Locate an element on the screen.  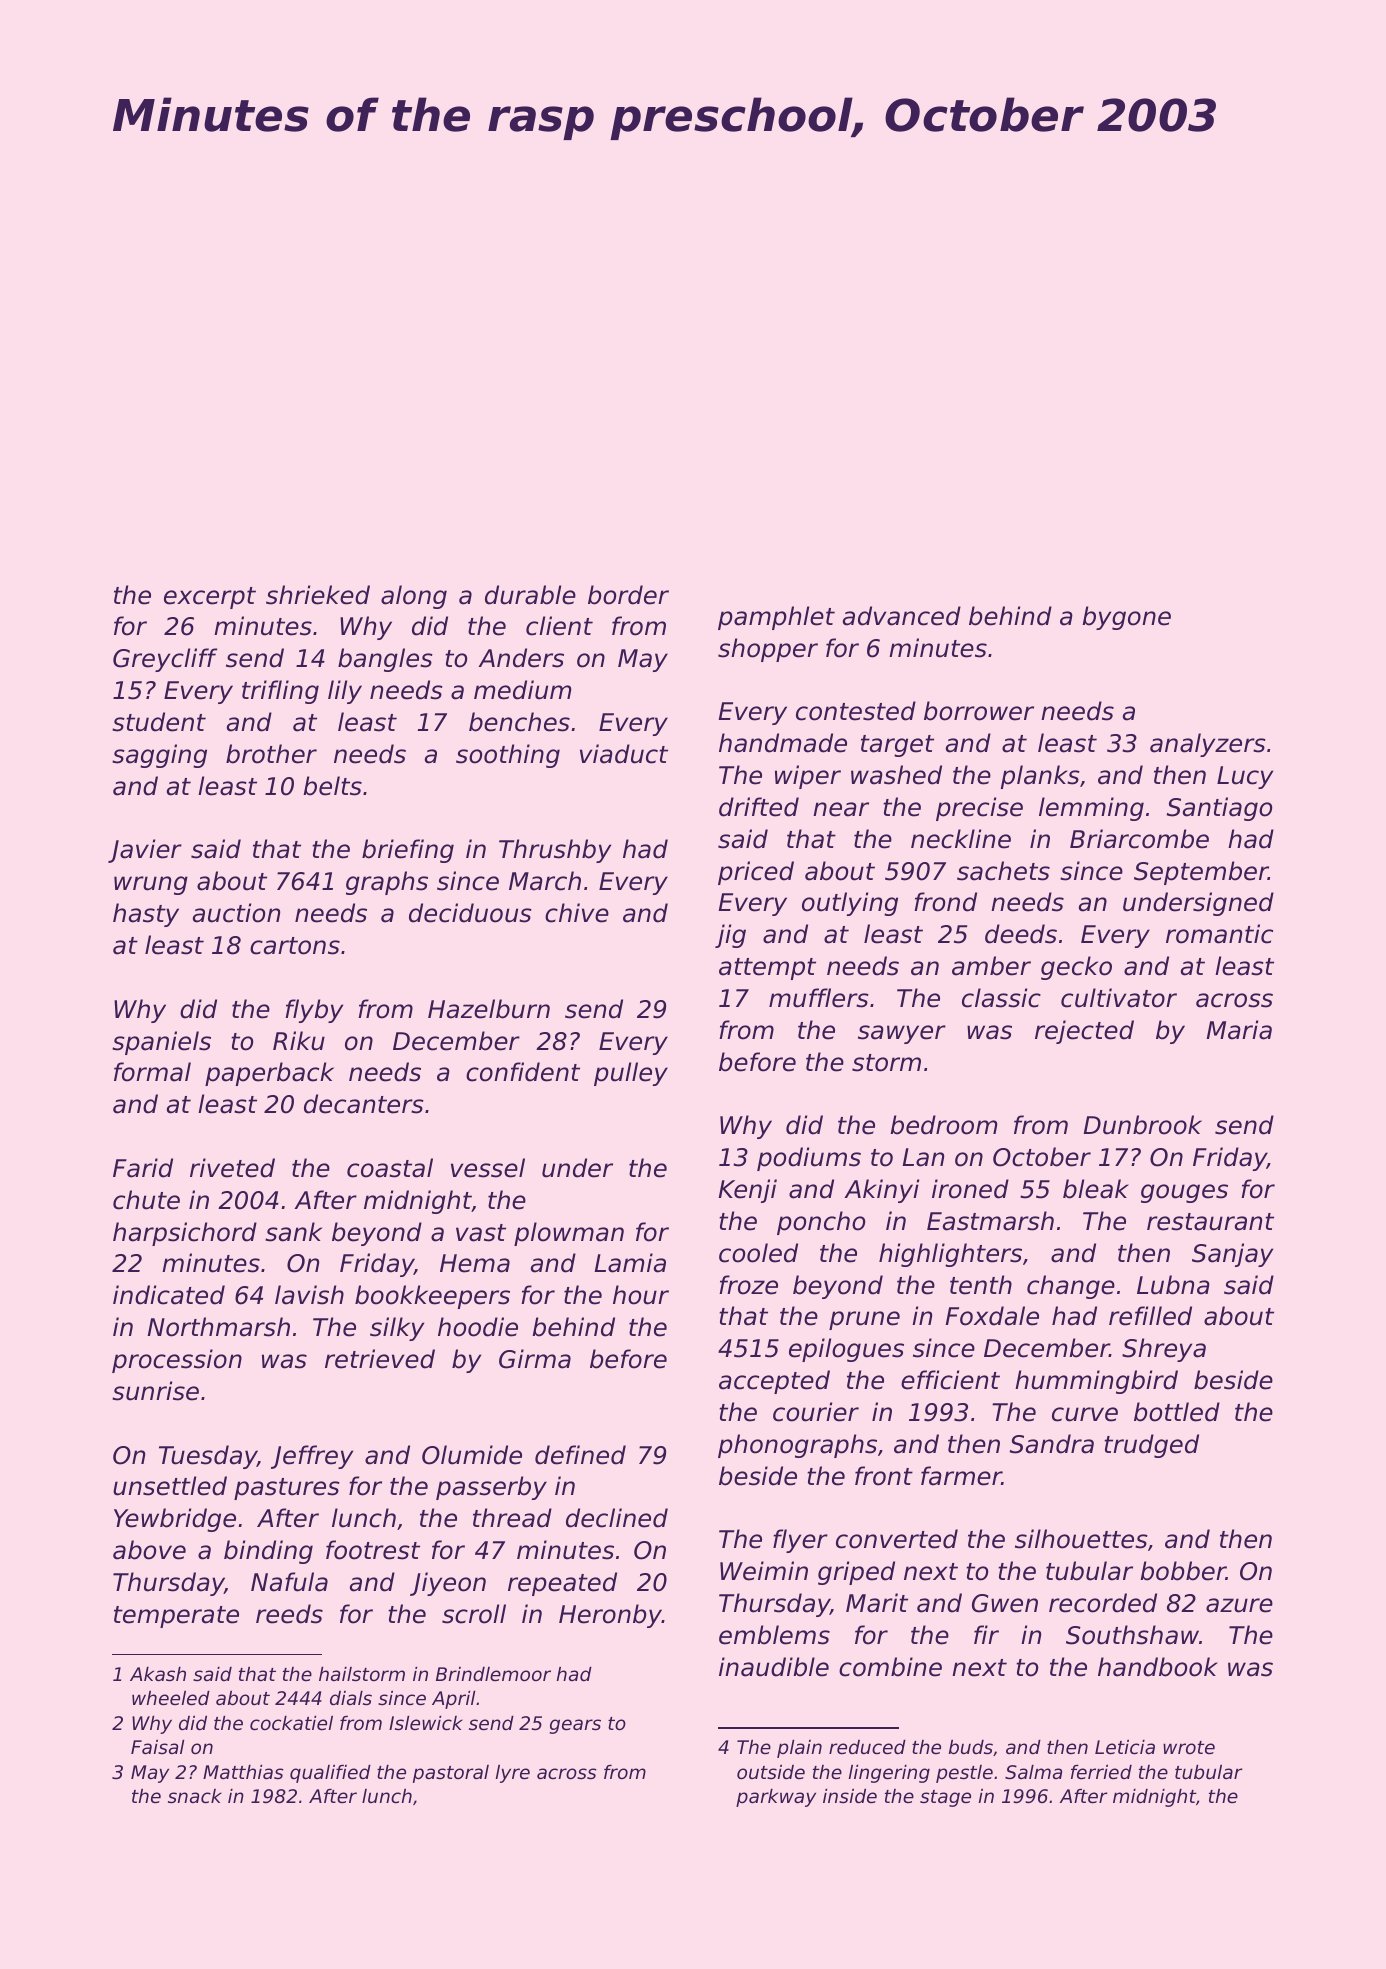
rejected is located at coordinates (1084, 1032).
